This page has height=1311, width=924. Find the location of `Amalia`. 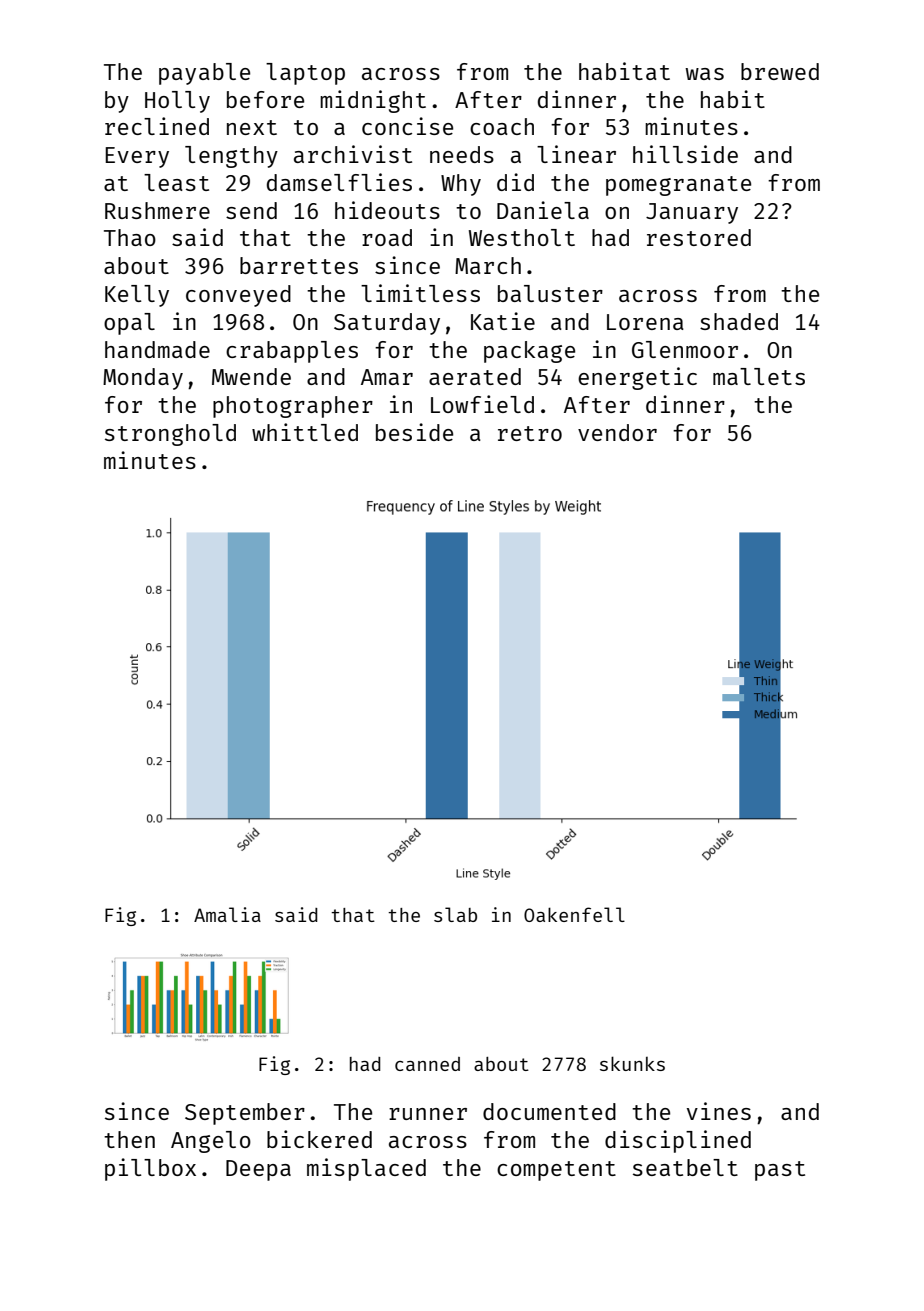

Amalia is located at coordinates (227, 914).
